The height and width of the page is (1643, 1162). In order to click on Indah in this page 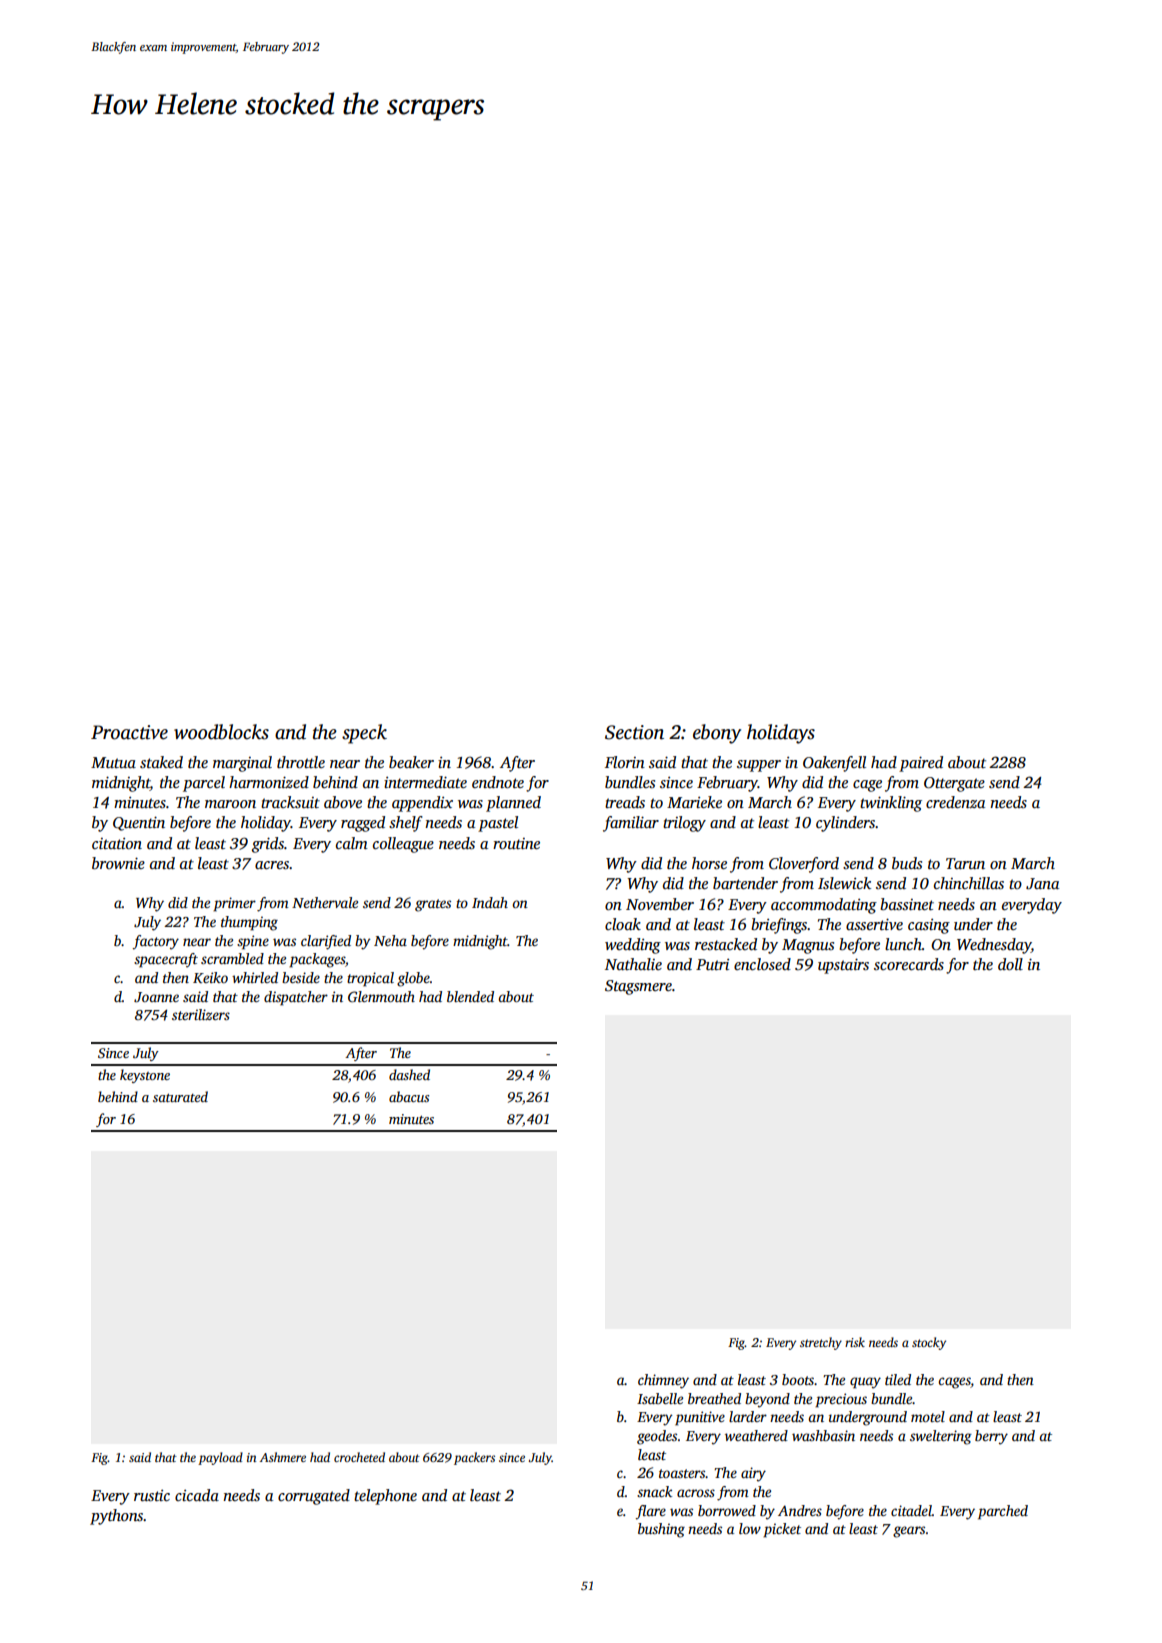, I will do `click(490, 902)`.
